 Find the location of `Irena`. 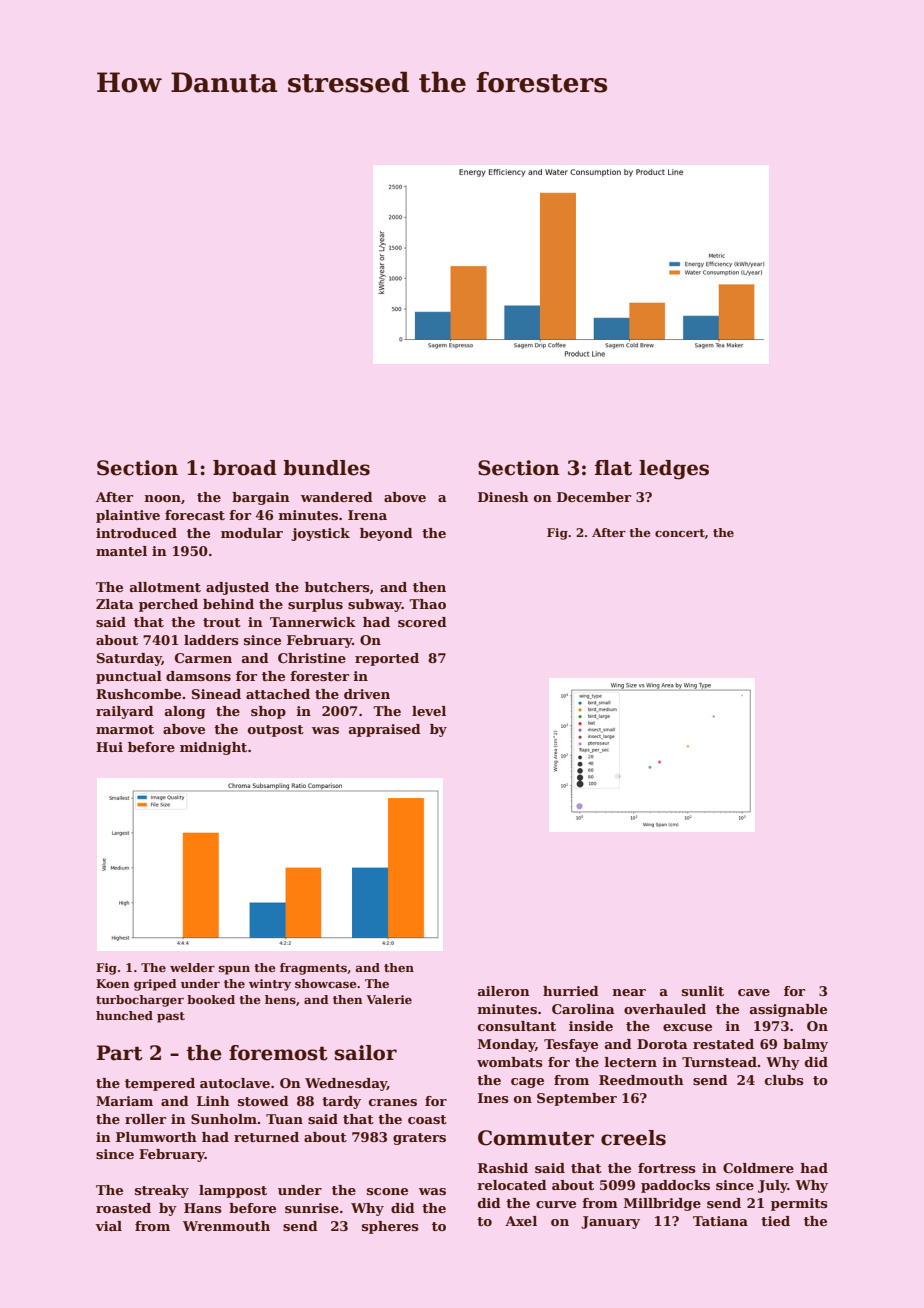

Irena is located at coordinates (367, 515).
